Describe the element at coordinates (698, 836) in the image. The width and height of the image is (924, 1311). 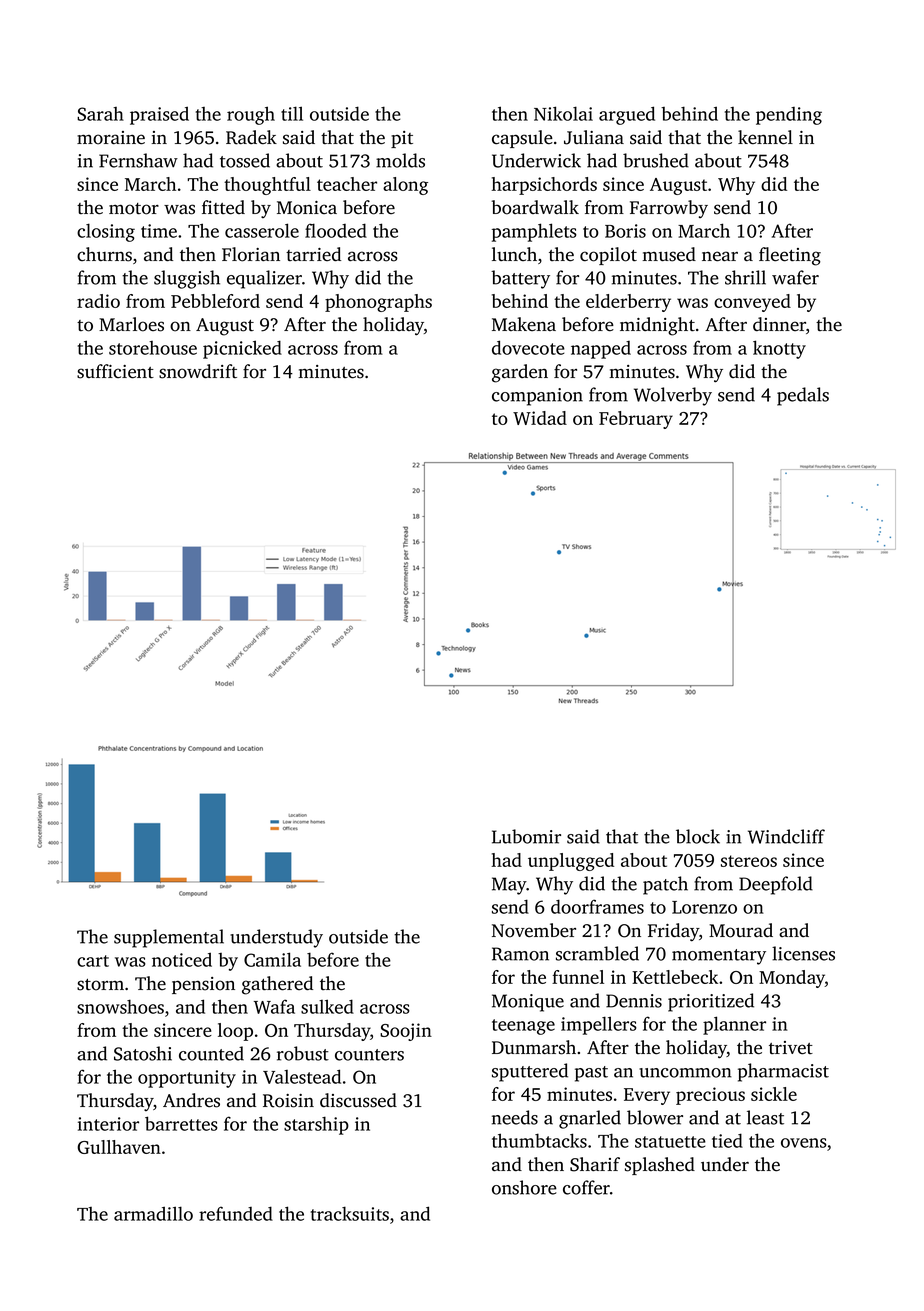
I see `block` at that location.
